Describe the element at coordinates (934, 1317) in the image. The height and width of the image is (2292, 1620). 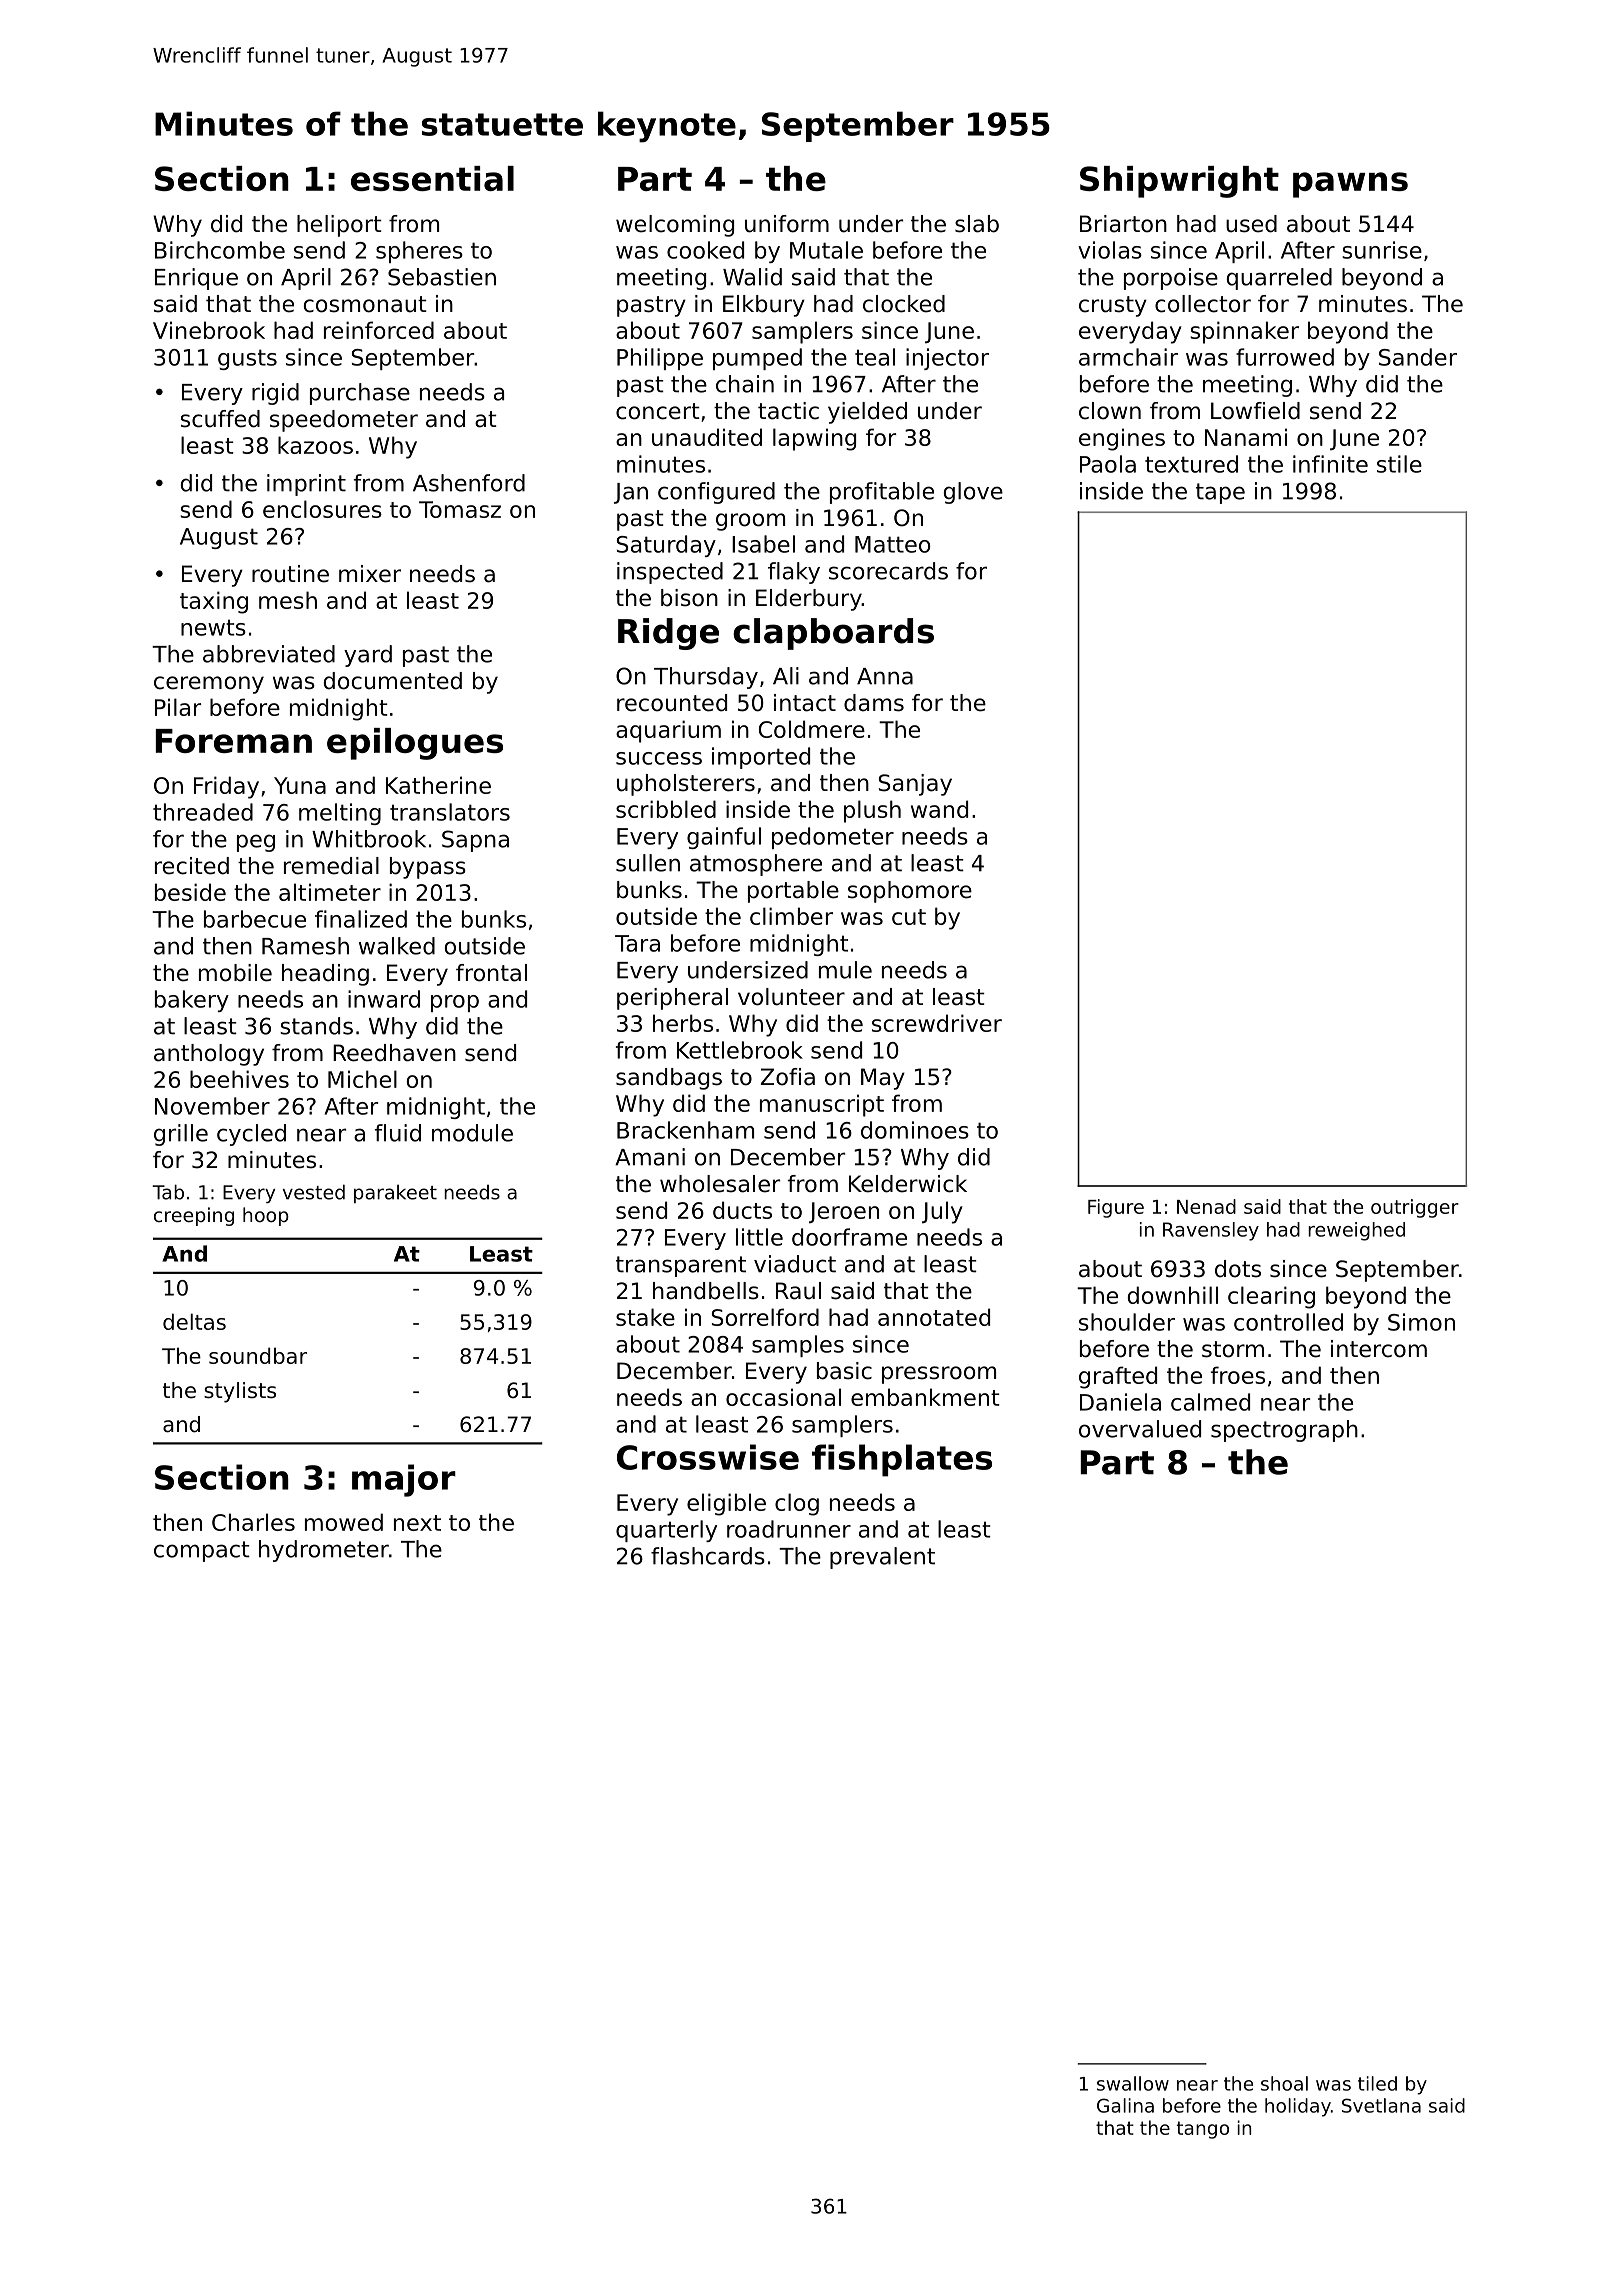
I see `annotated` at that location.
